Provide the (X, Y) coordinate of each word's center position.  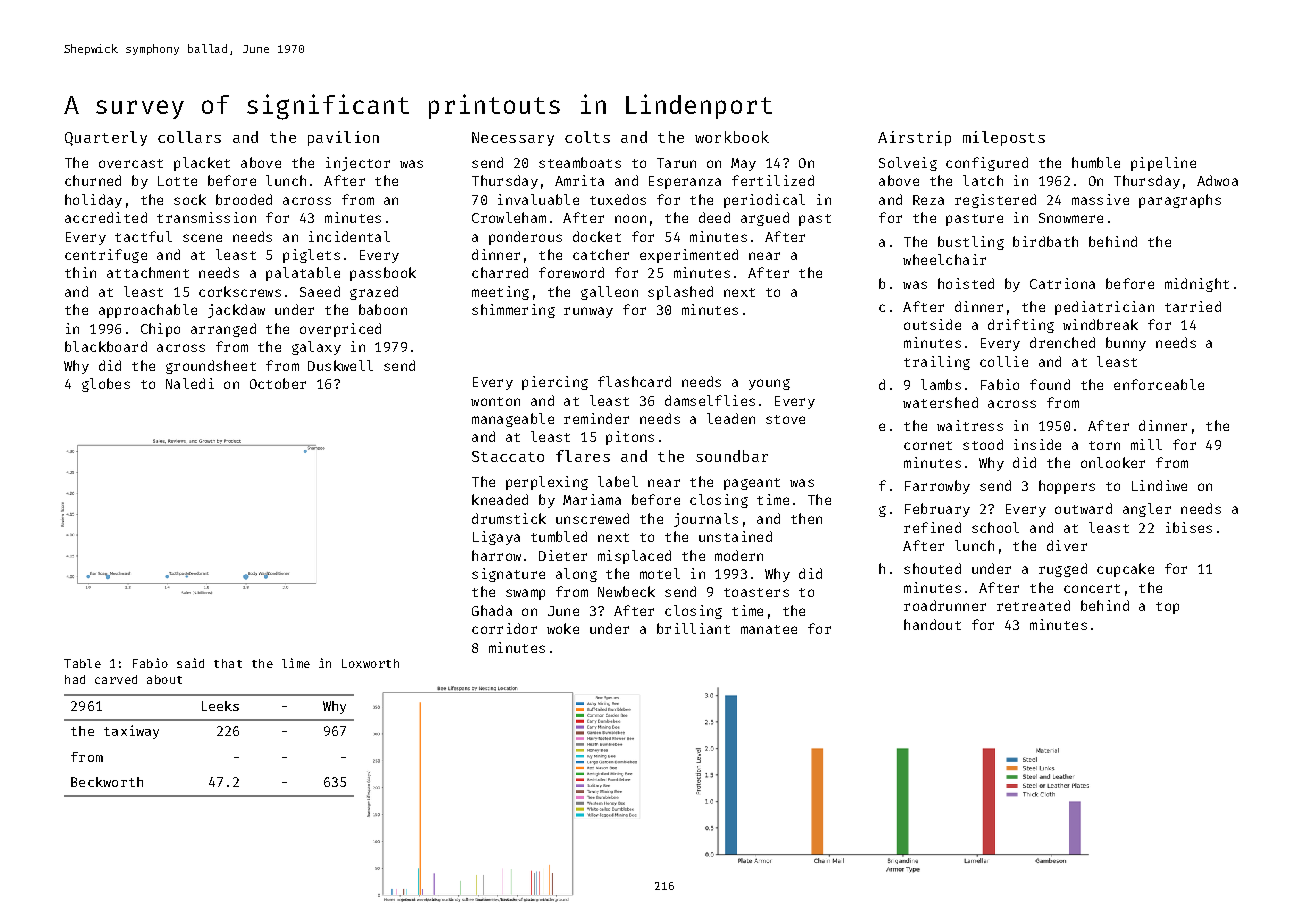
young (769, 384)
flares (583, 456)
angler (1147, 510)
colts (587, 137)
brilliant (693, 628)
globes (106, 385)
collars (189, 137)
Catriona (1062, 283)
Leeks (220, 706)
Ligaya (496, 538)
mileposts (1004, 138)
